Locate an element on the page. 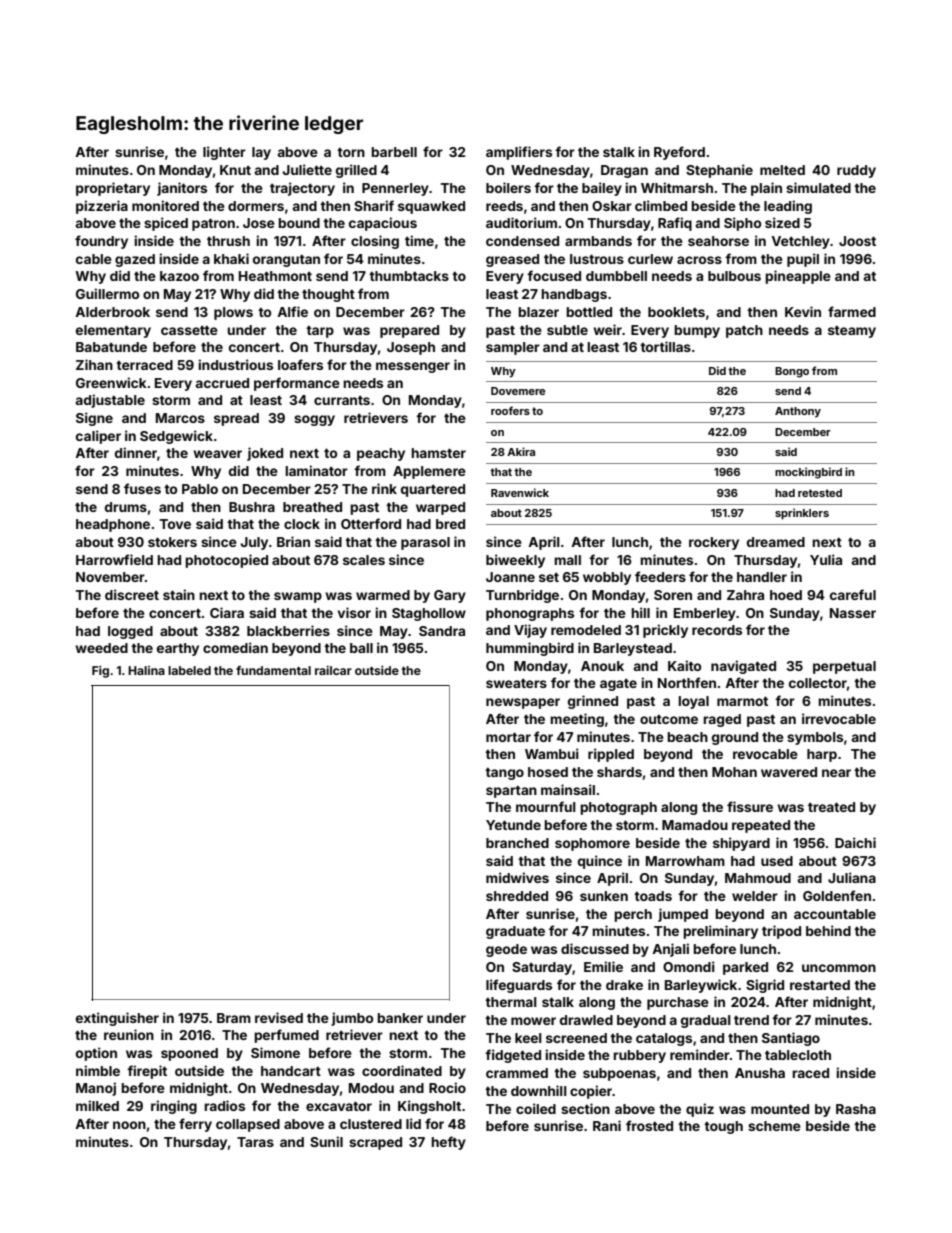 This image has width=952, height=1233. Ryeford is located at coordinates (679, 153).
